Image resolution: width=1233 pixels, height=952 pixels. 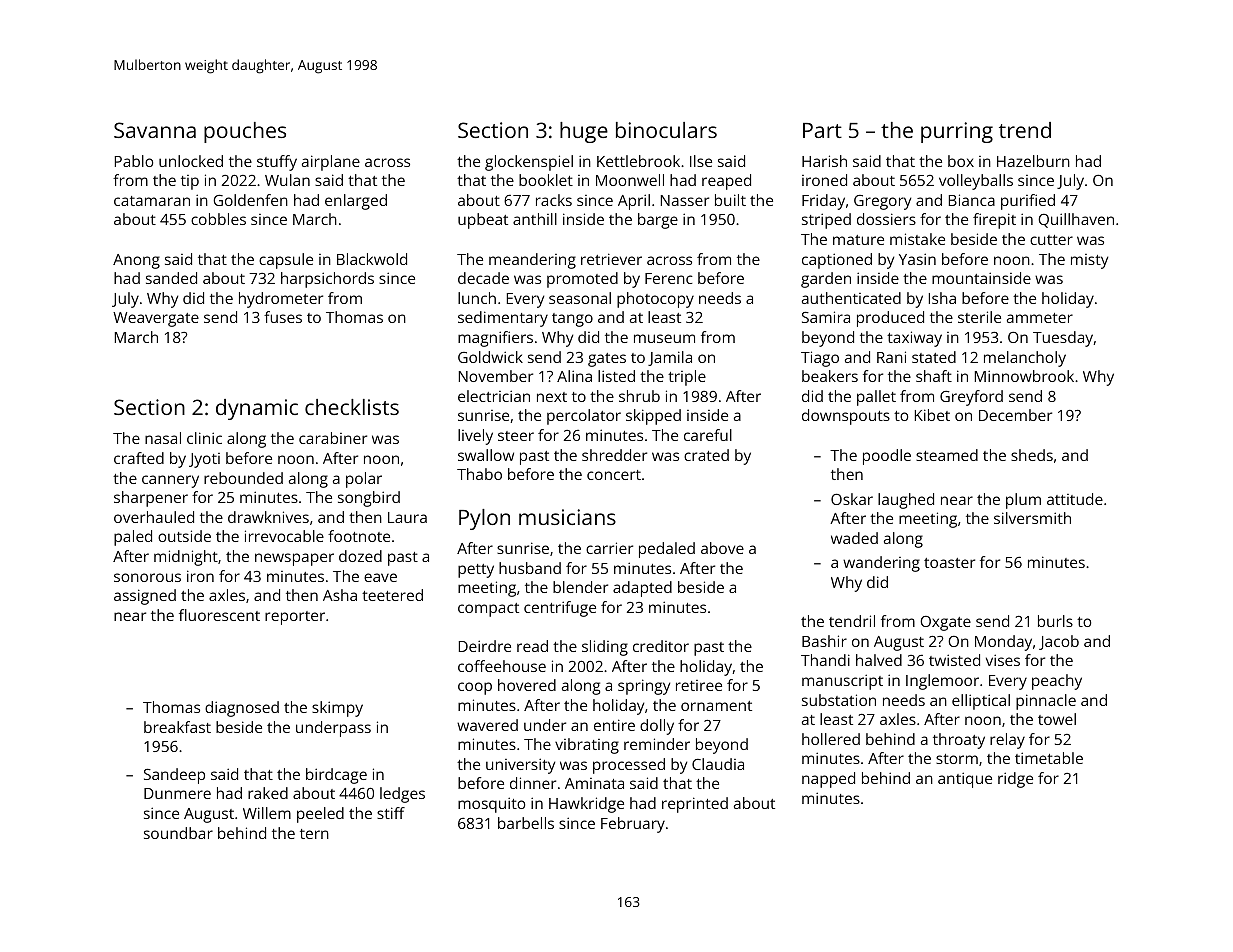 What do you see at coordinates (820, 359) in the screenshot?
I see `Tiago` at bounding box center [820, 359].
